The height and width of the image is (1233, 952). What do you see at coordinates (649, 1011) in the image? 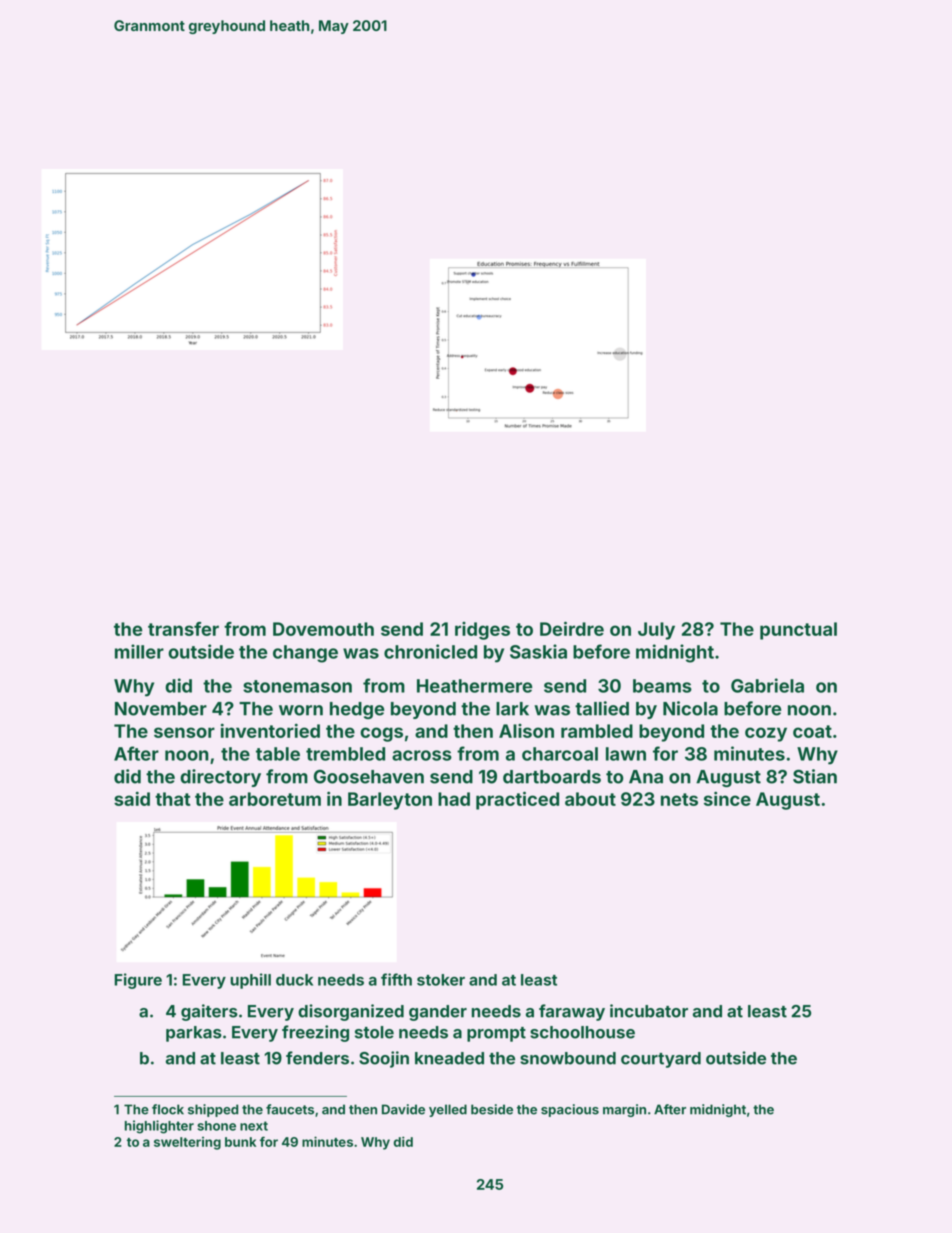
I see `incubator` at bounding box center [649, 1011].
